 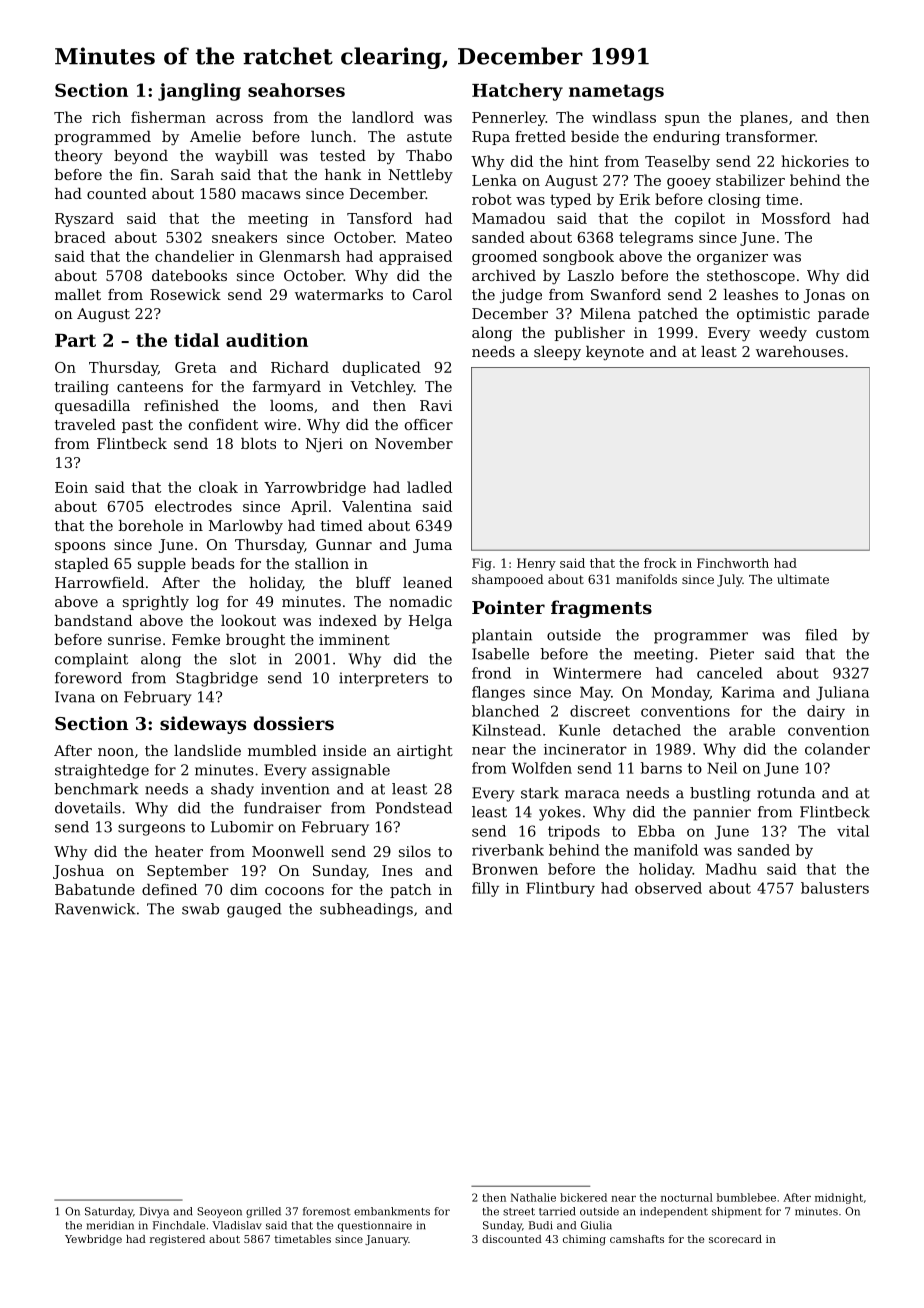 I want to click on Saturday, so click(x=109, y=1212).
